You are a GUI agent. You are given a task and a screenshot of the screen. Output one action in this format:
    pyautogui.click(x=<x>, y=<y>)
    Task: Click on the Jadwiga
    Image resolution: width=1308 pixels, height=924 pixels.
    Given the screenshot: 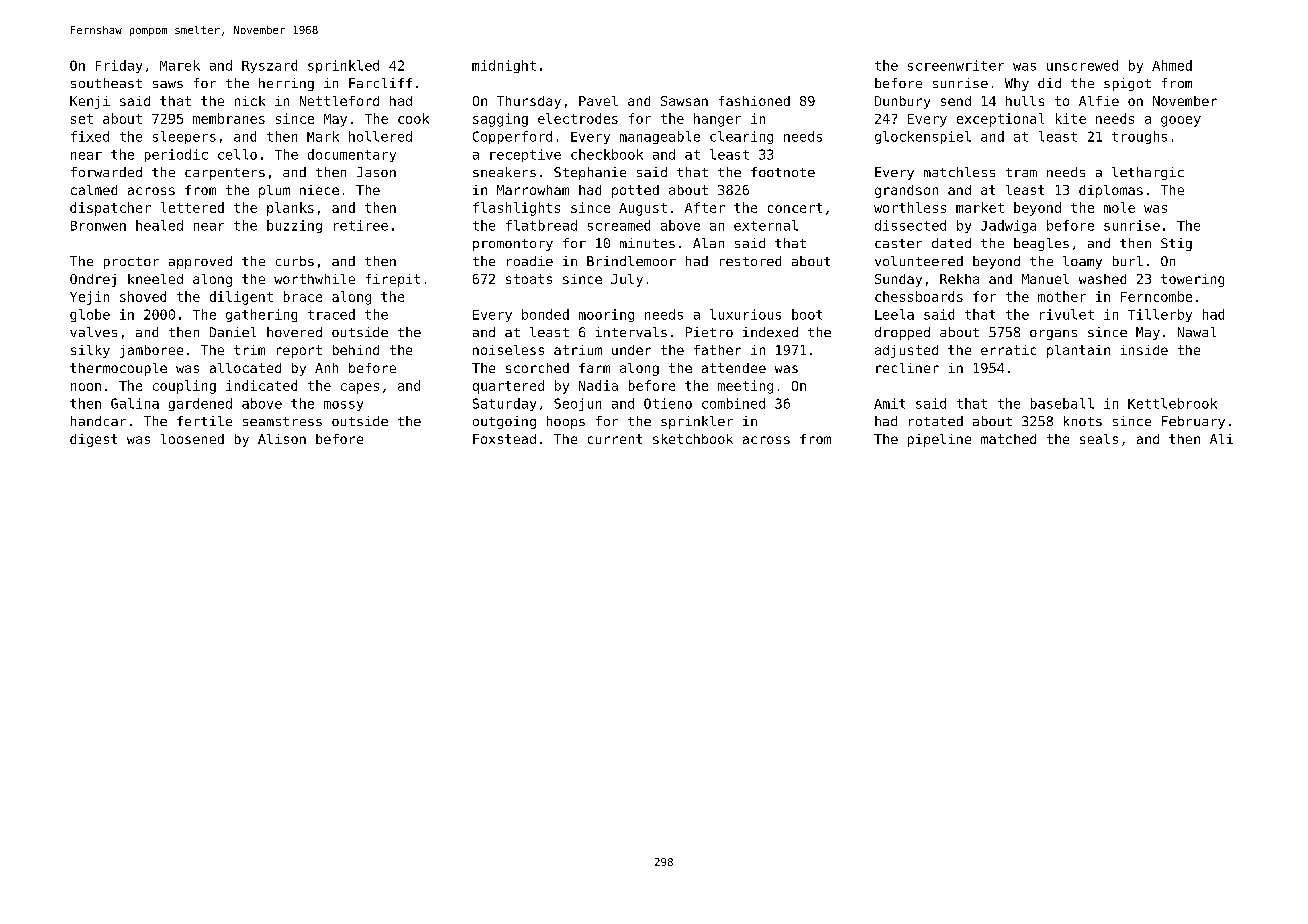 What is the action you would take?
    pyautogui.click(x=1008, y=226)
